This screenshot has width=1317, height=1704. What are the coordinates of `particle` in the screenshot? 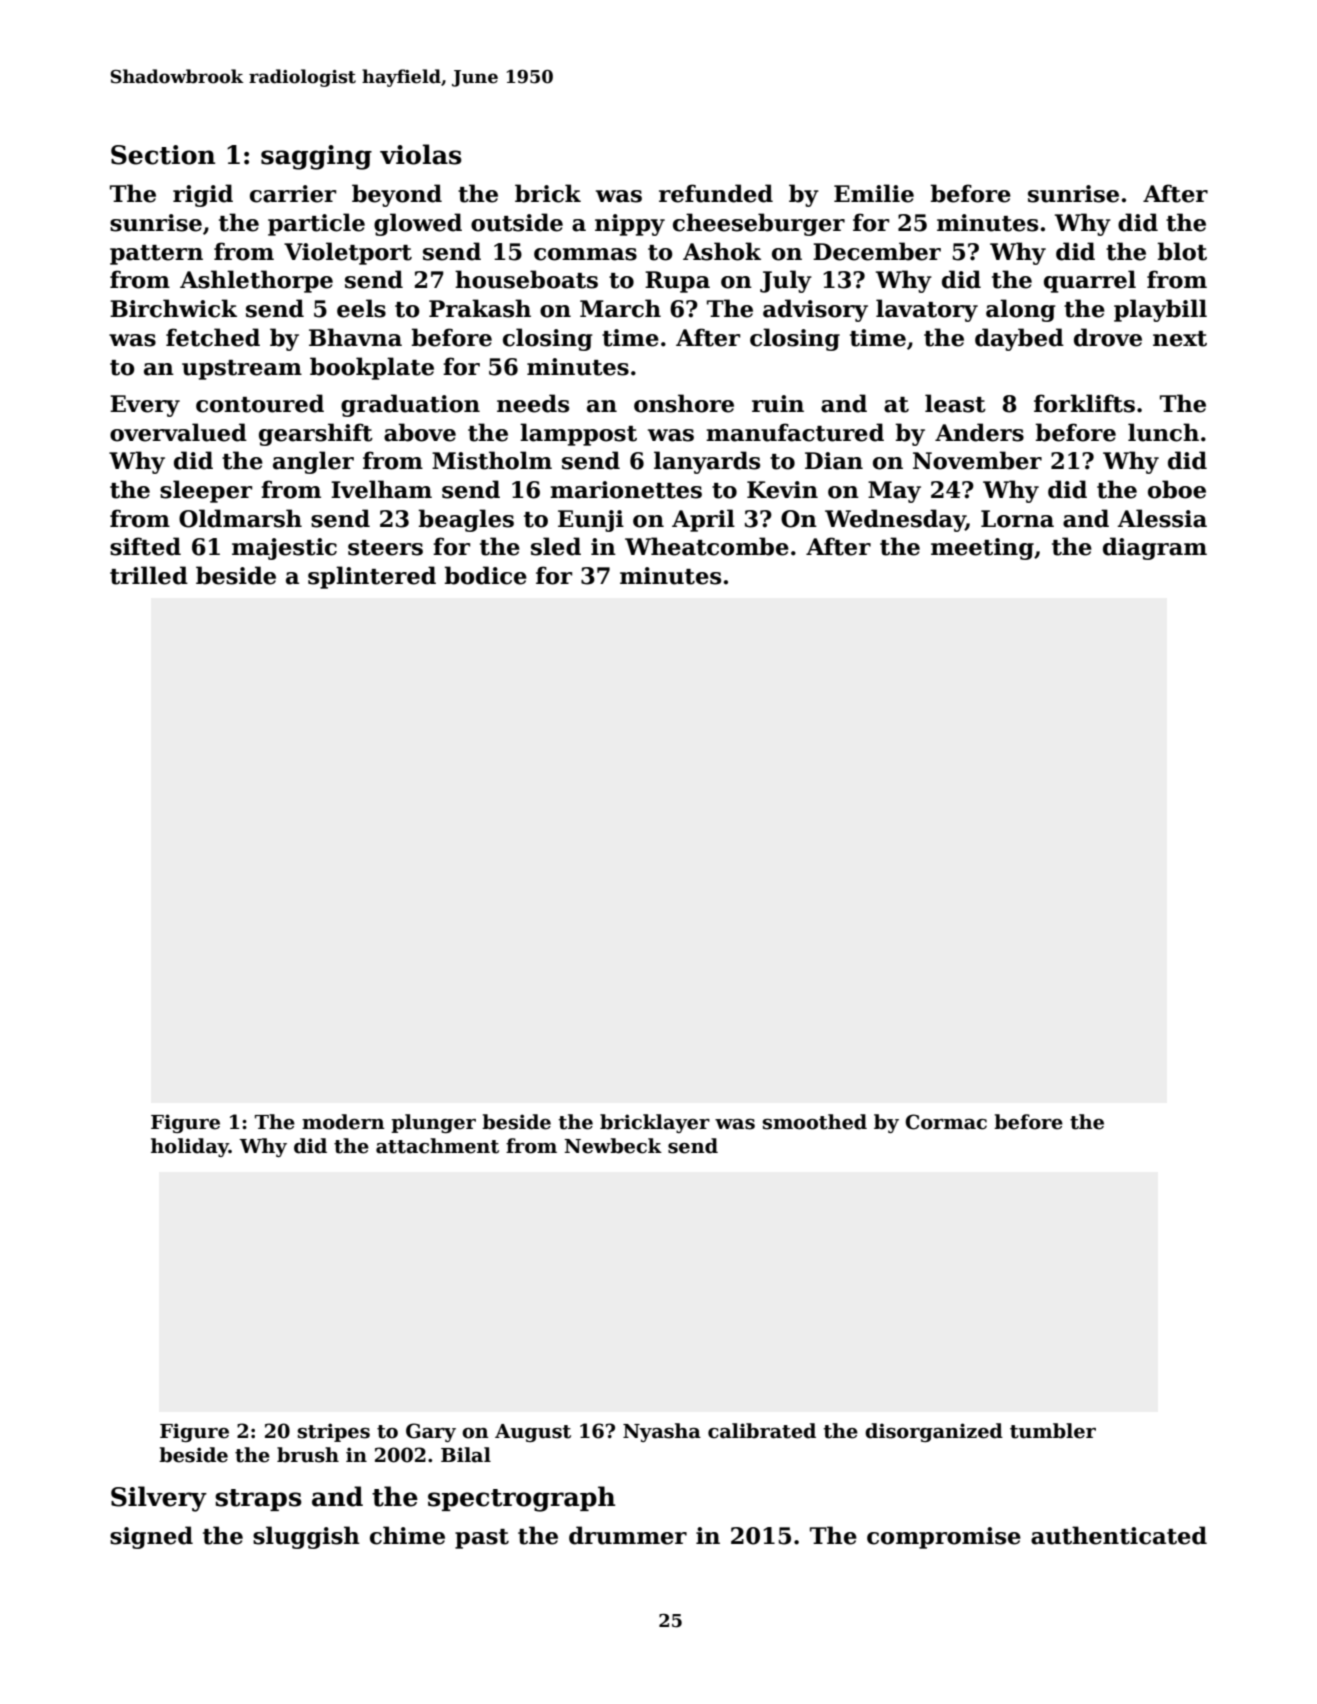 It's located at (316, 224).
